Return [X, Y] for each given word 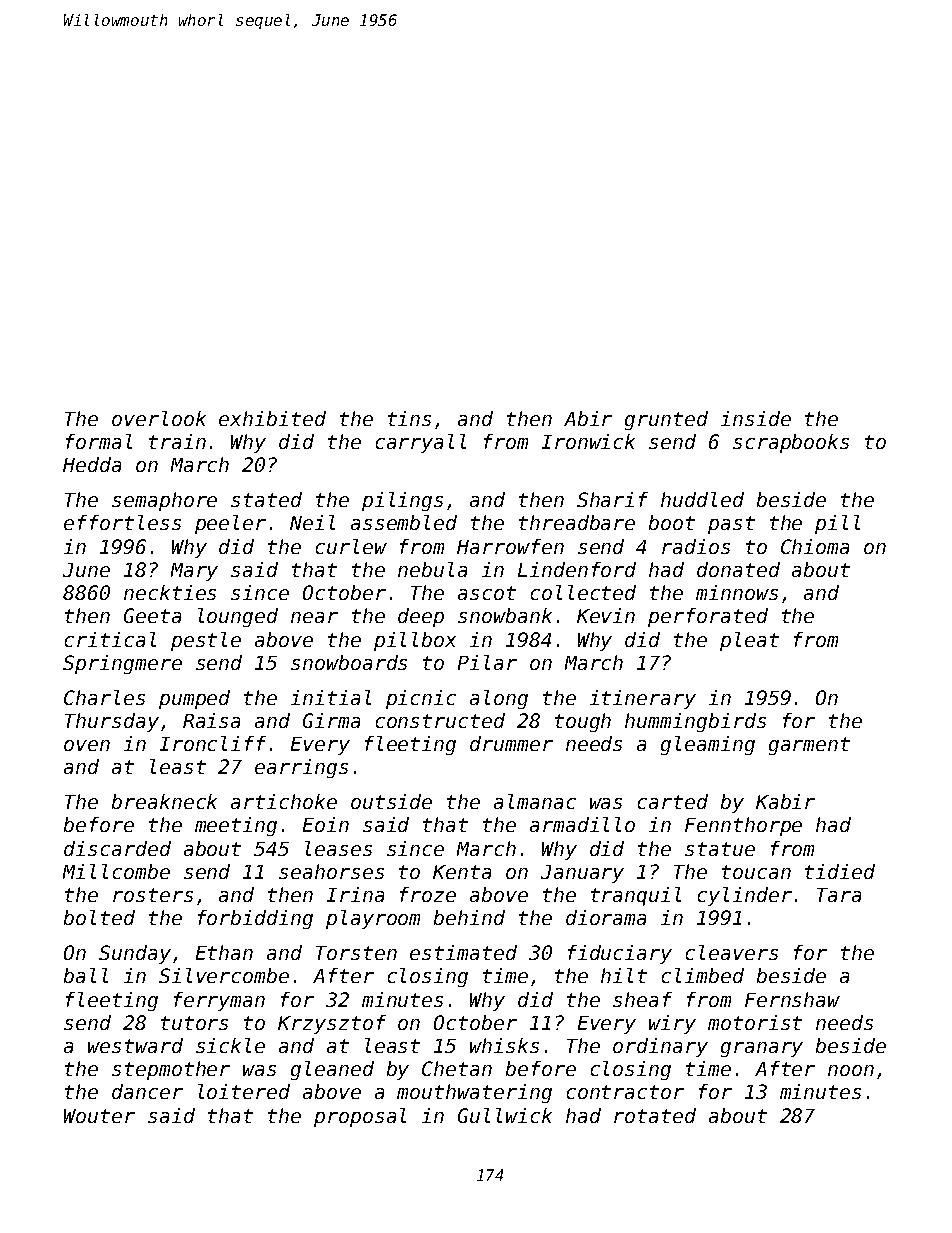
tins [409, 418]
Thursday [112, 722]
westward [135, 1045]
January [582, 874]
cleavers [732, 952]
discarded [117, 848]
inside [756, 418]
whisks [504, 1045]
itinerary [643, 699]
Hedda [92, 464]
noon [851, 1070]
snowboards [349, 662]
